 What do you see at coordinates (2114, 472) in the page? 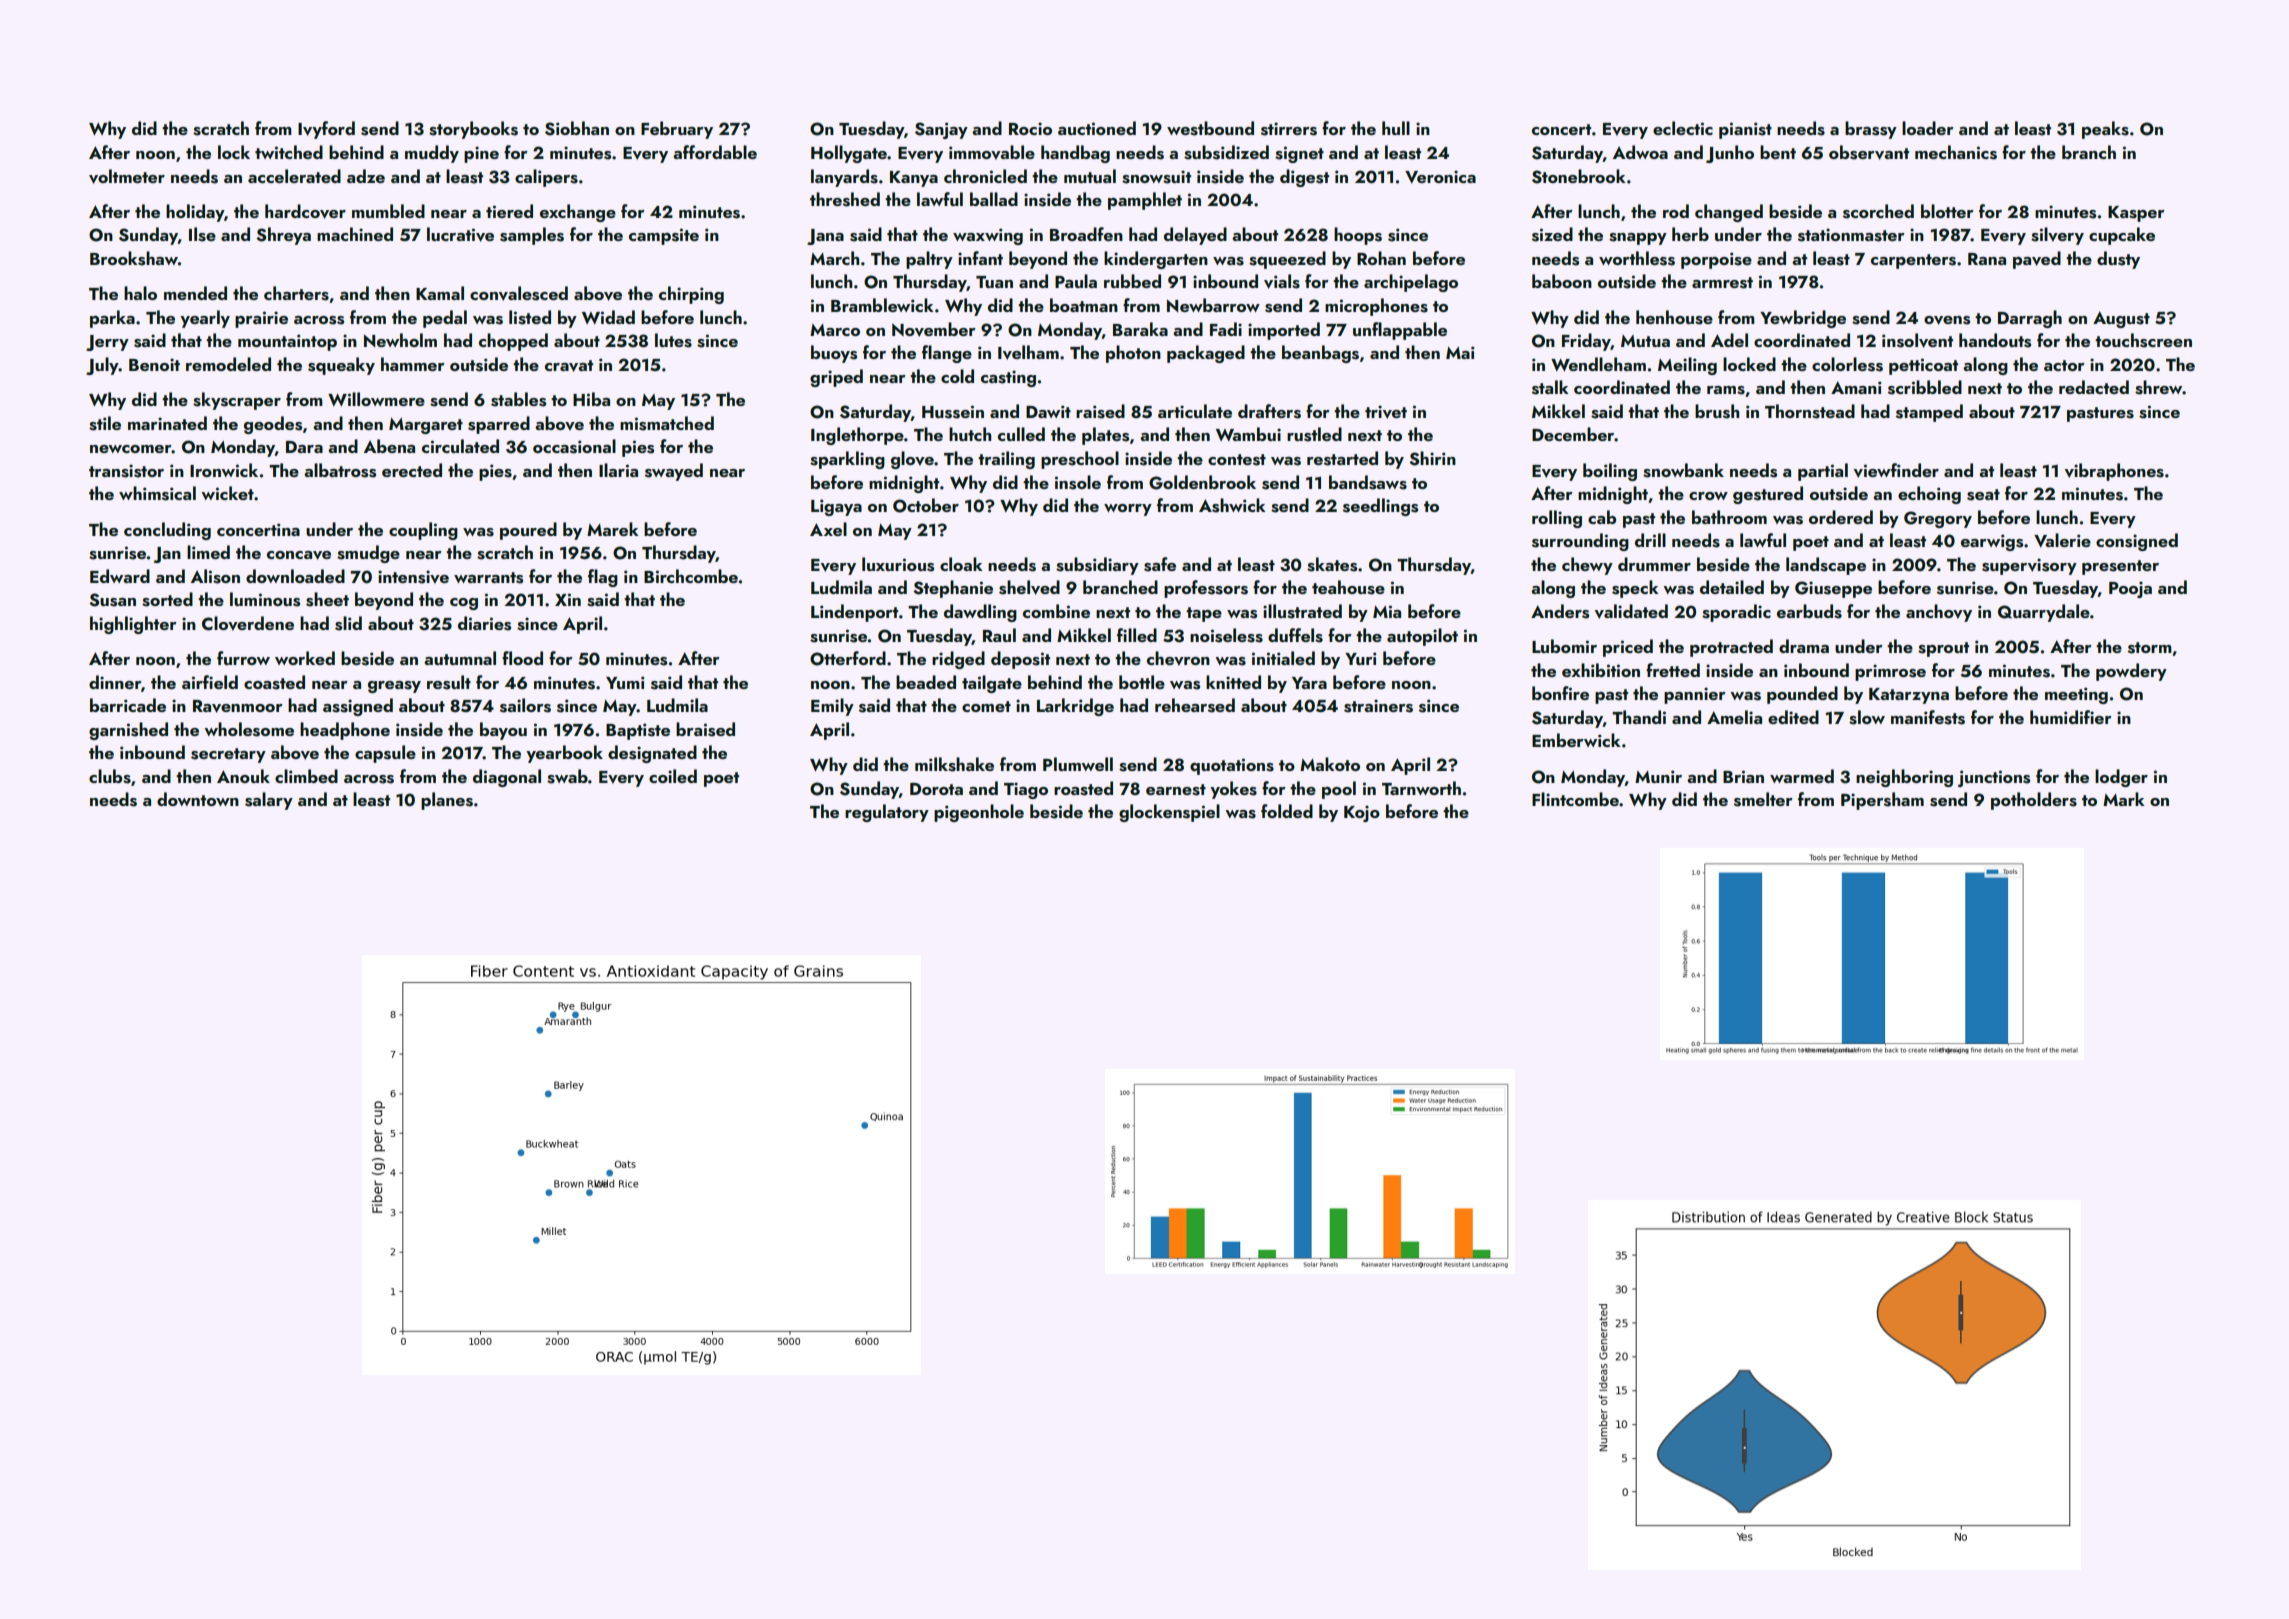
I see `vibraphones` at bounding box center [2114, 472].
